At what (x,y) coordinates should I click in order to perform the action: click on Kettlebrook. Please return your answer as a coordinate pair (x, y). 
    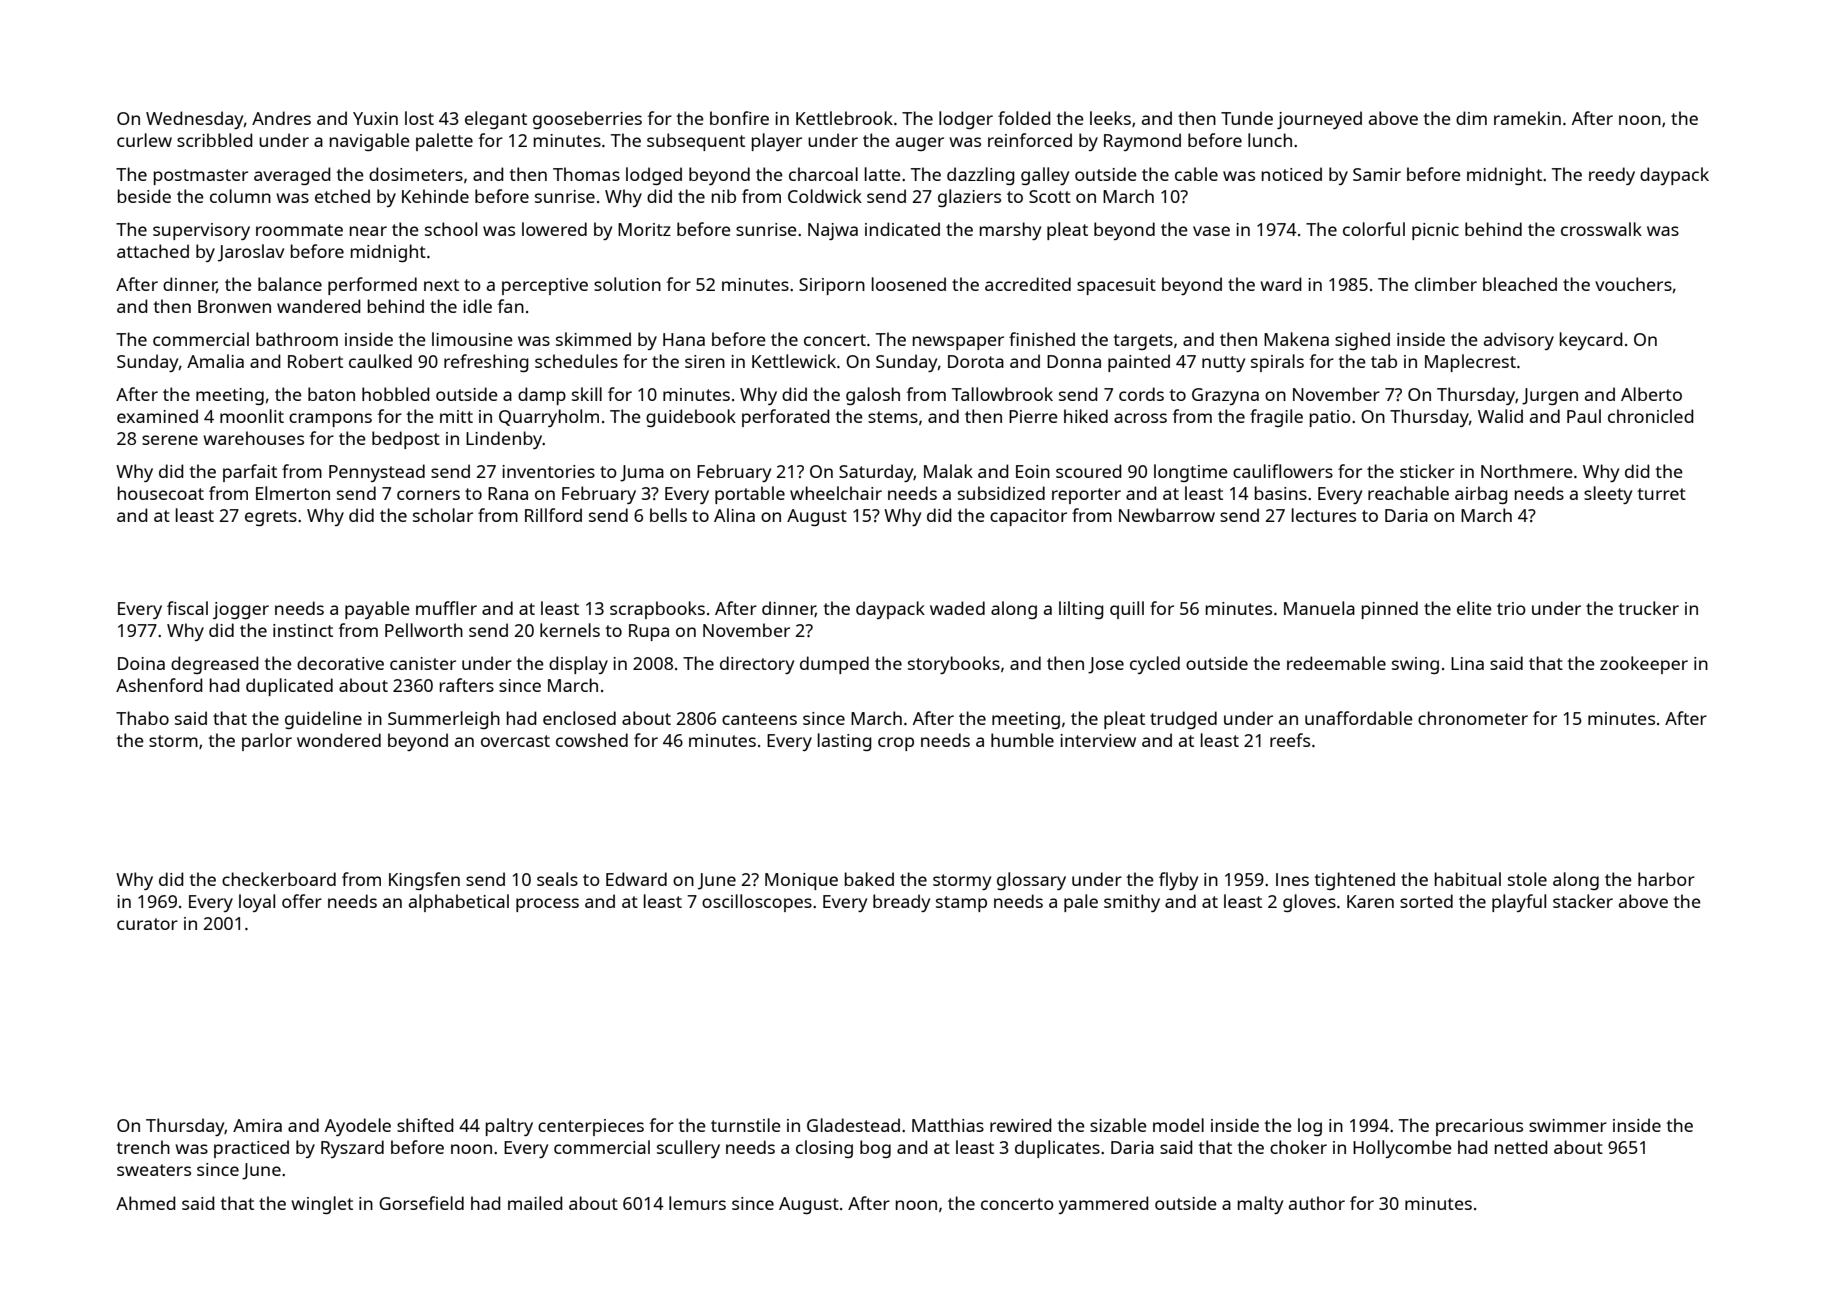
    Looking at the image, I should click on (844, 118).
